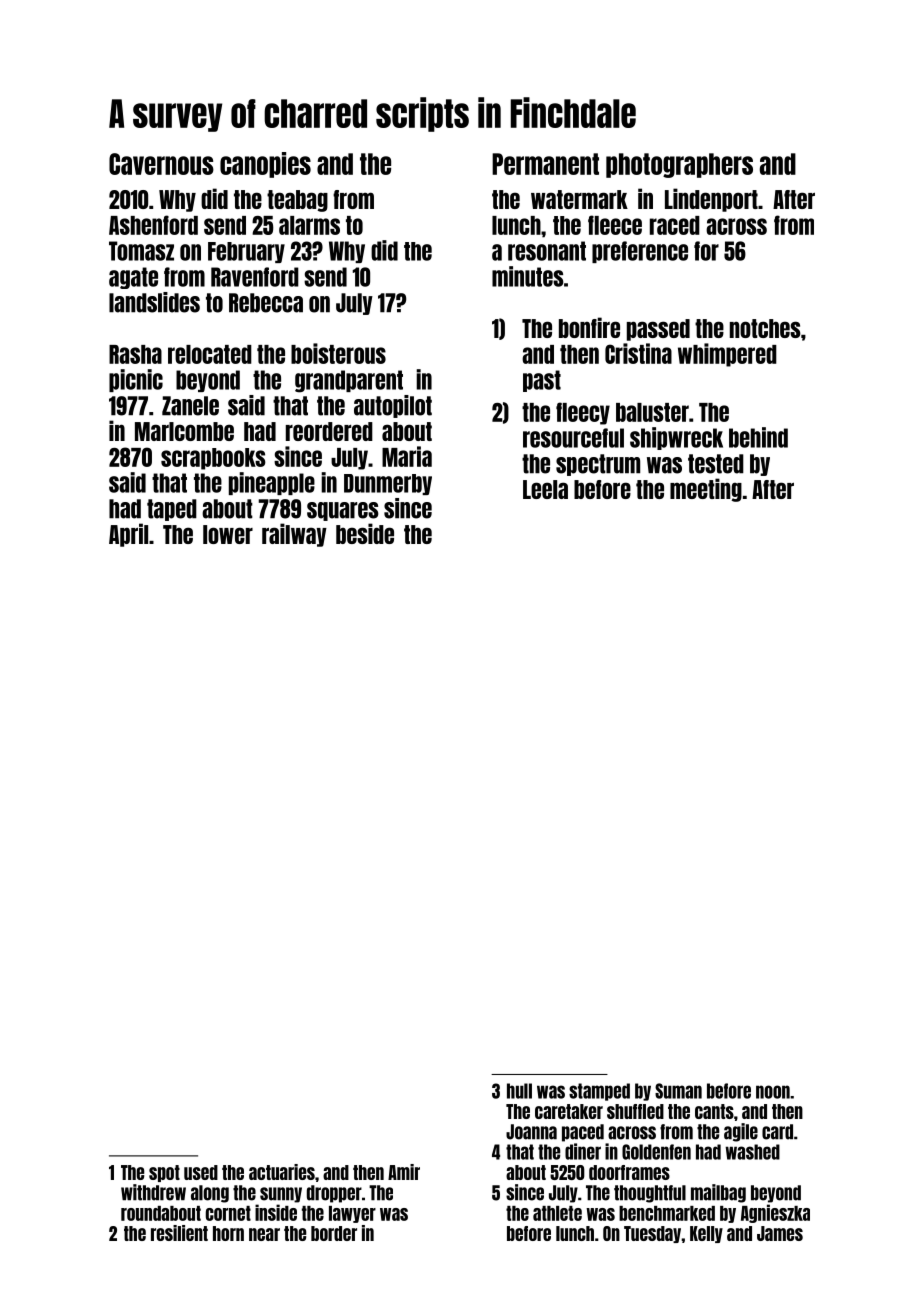  What do you see at coordinates (706, 490) in the image?
I see `meeting` at bounding box center [706, 490].
